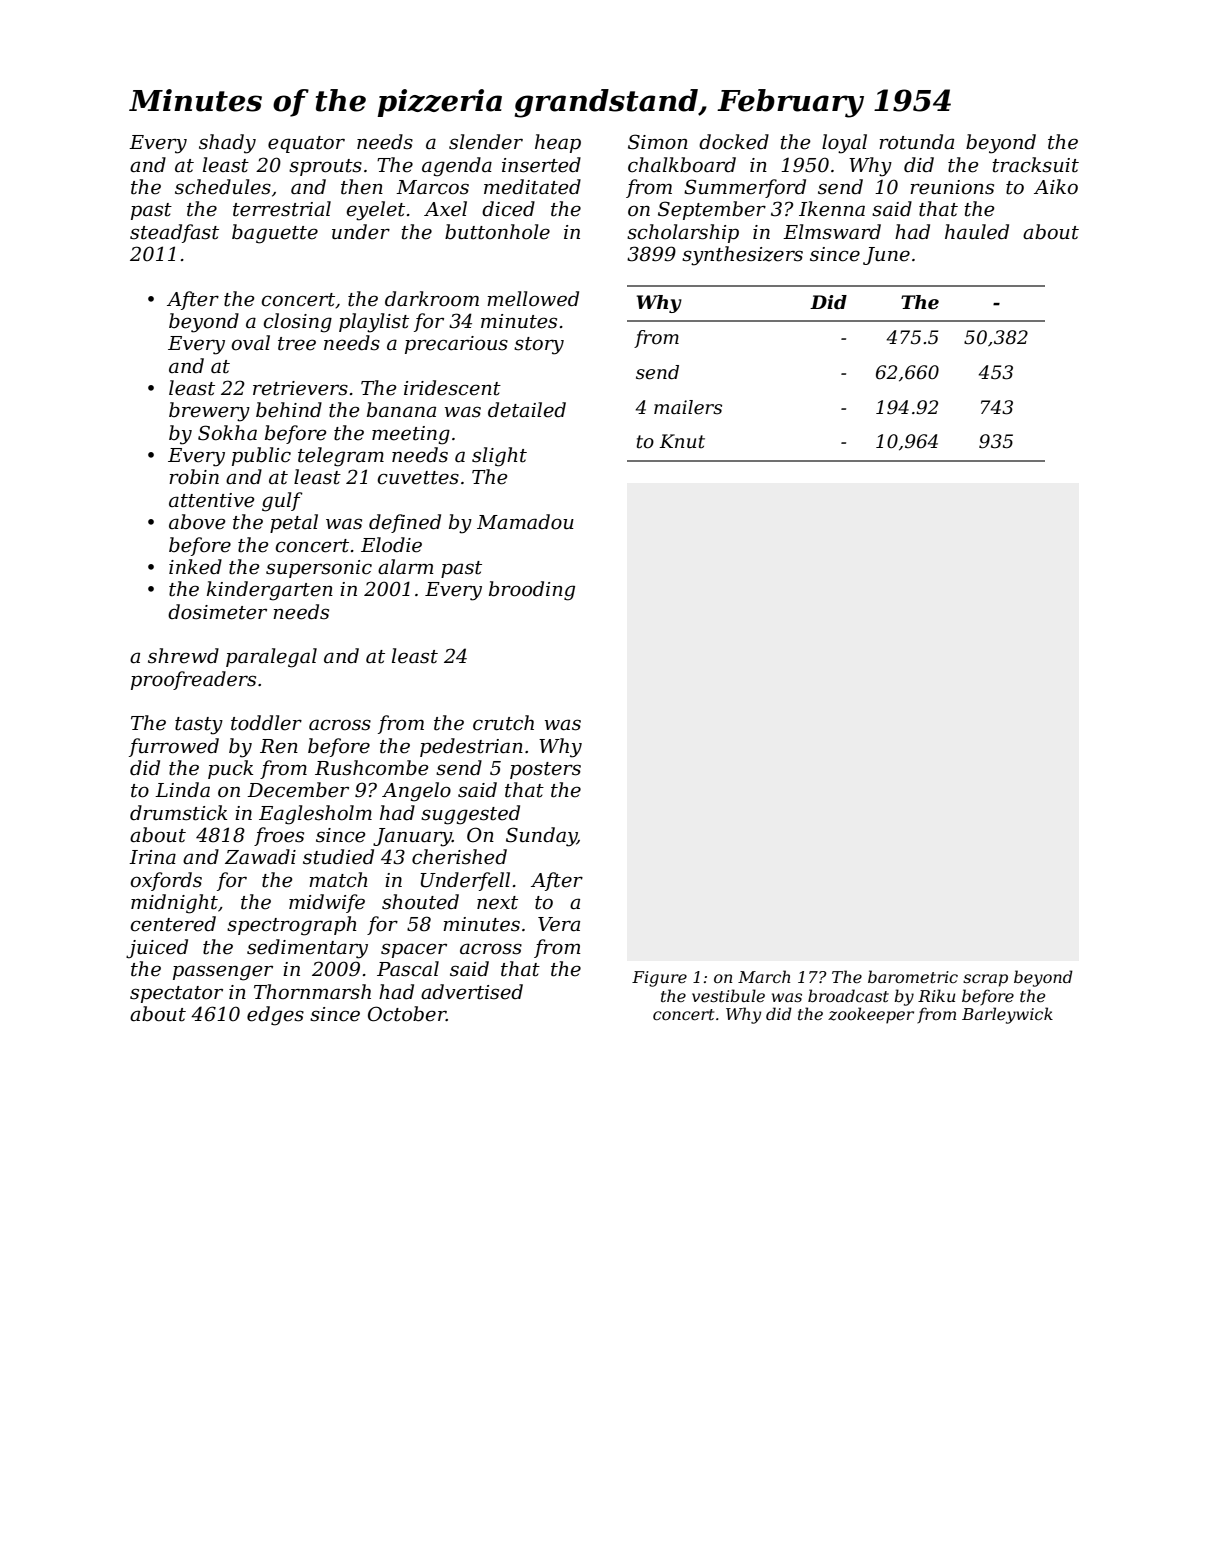 The height and width of the screenshot is (1565, 1209). Describe the element at coordinates (227, 144) in the screenshot. I see `shady` at that location.
